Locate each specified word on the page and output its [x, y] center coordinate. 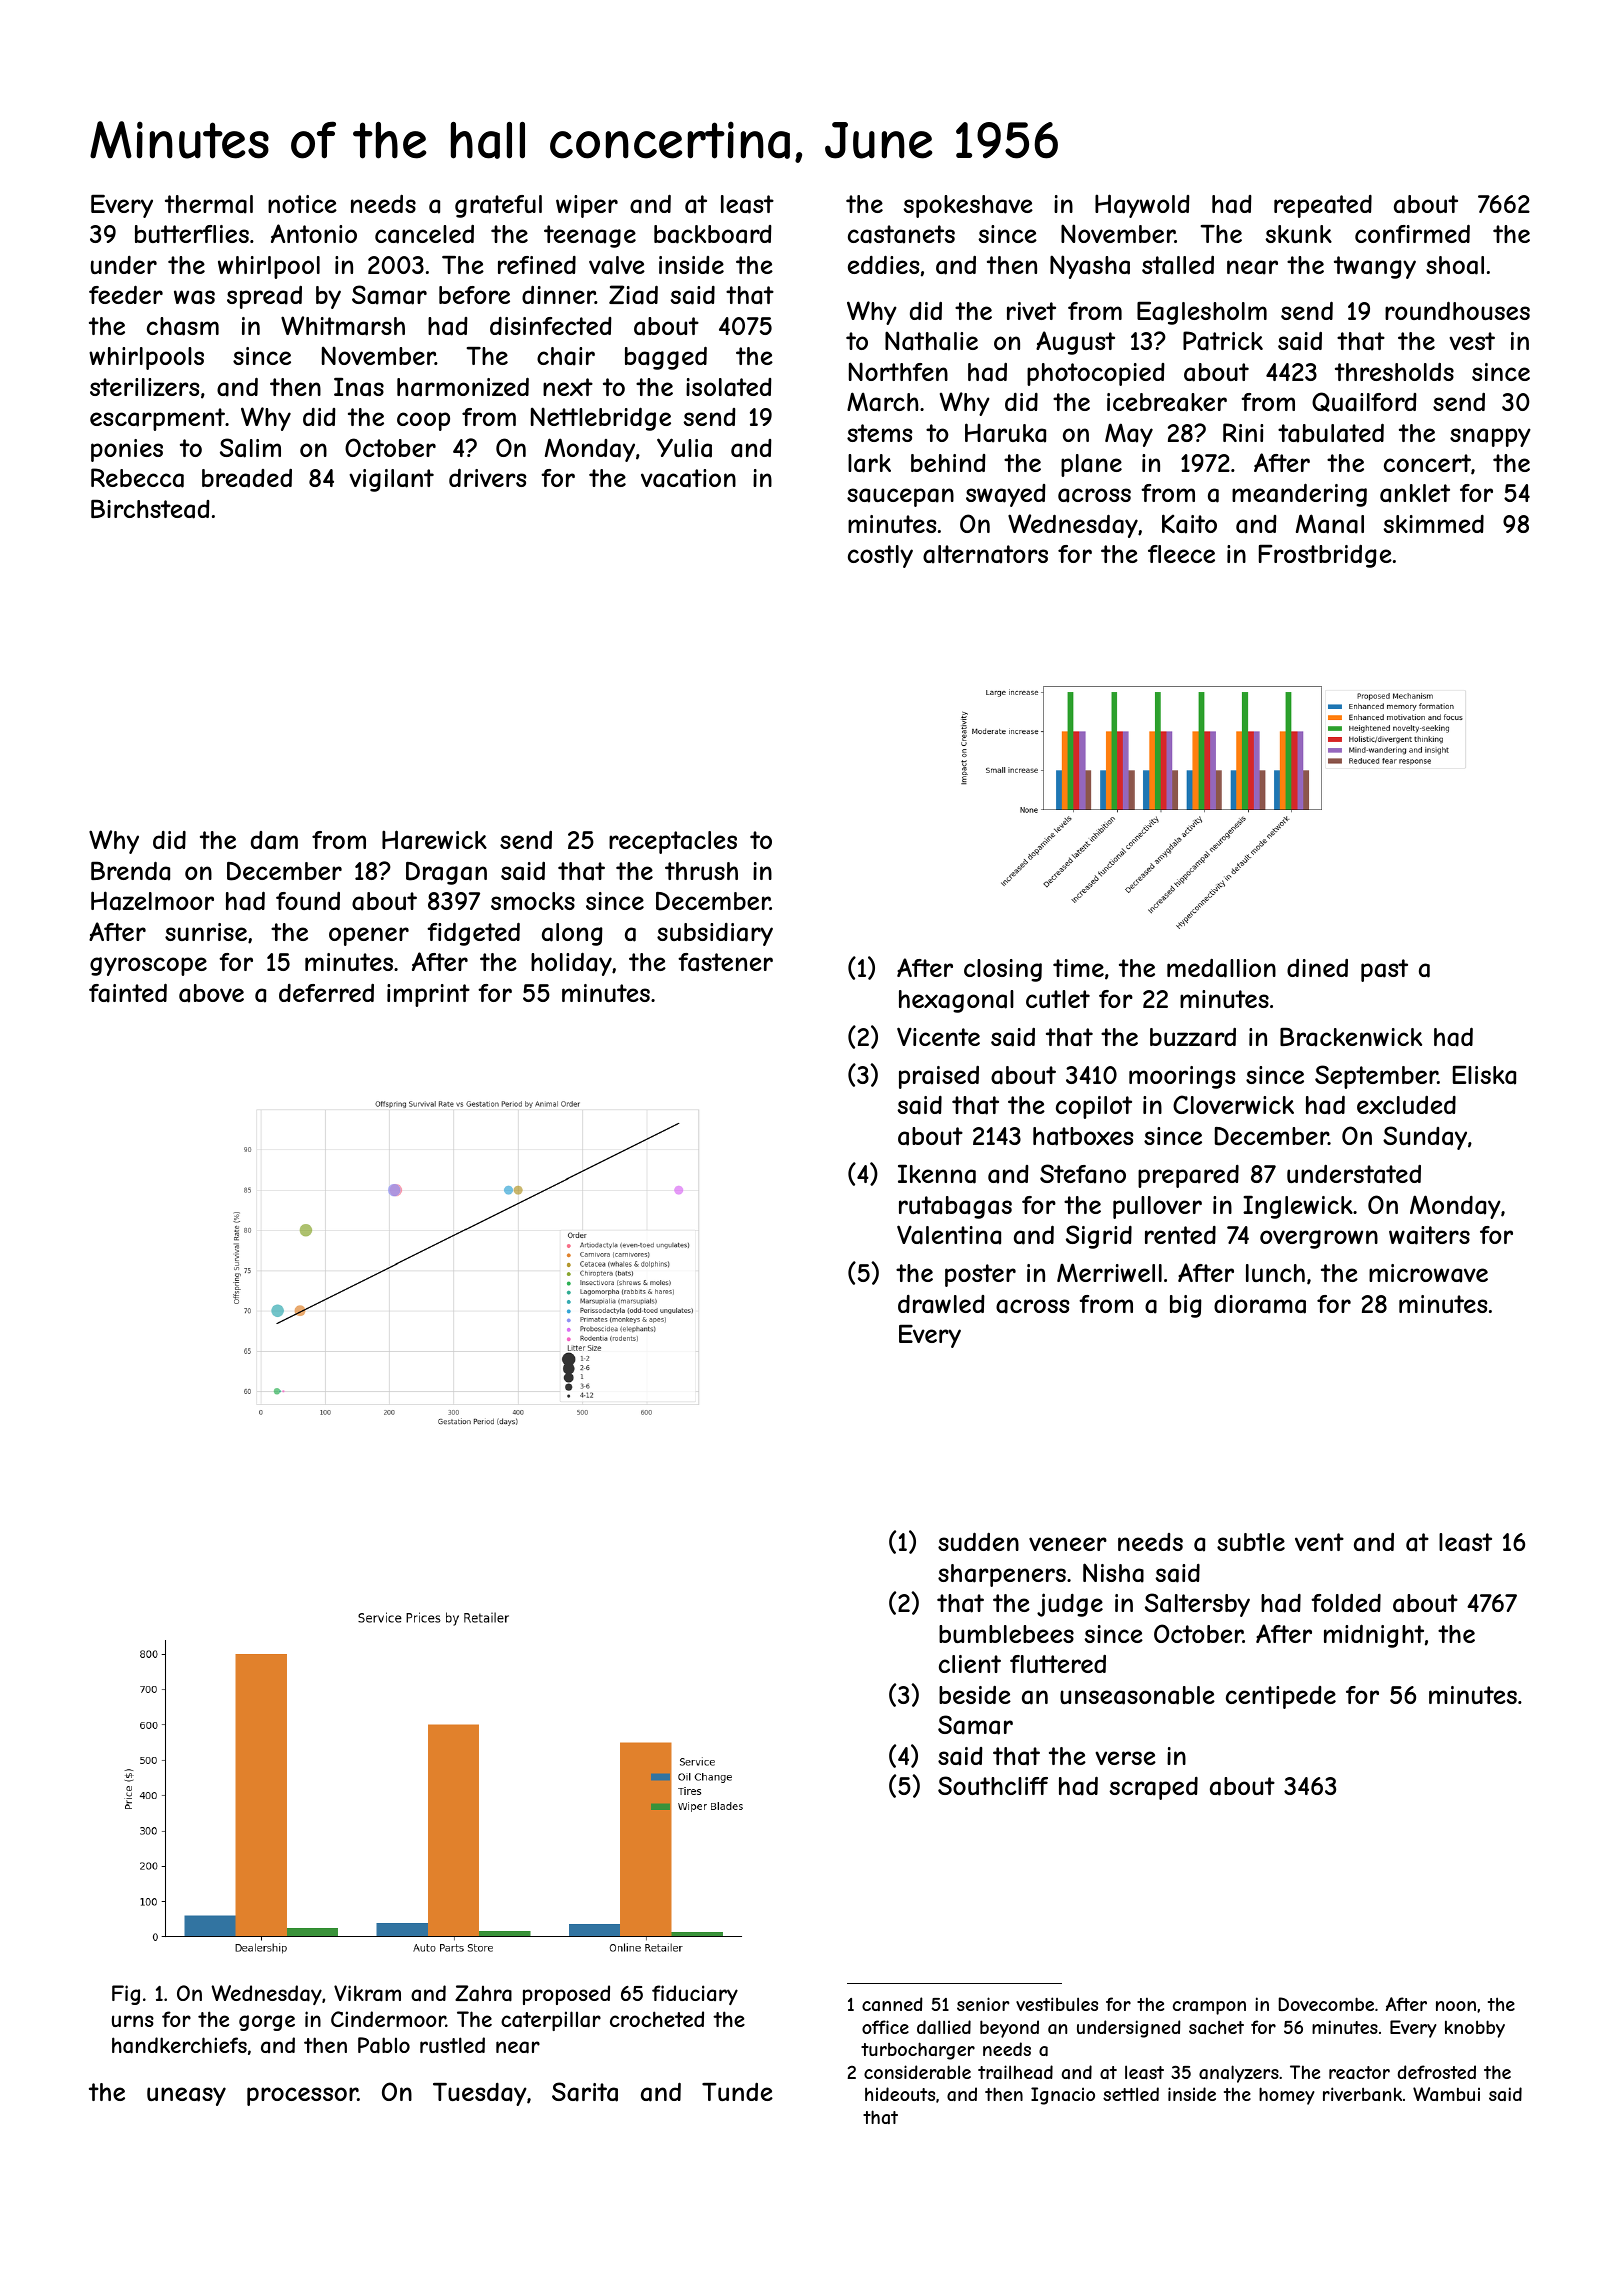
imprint [428, 995]
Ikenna [937, 1174]
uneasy [186, 2096]
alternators [985, 554]
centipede [1281, 1697]
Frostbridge [1325, 556]
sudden [978, 1541]
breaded [247, 478]
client [970, 1664]
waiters [1429, 1235]
